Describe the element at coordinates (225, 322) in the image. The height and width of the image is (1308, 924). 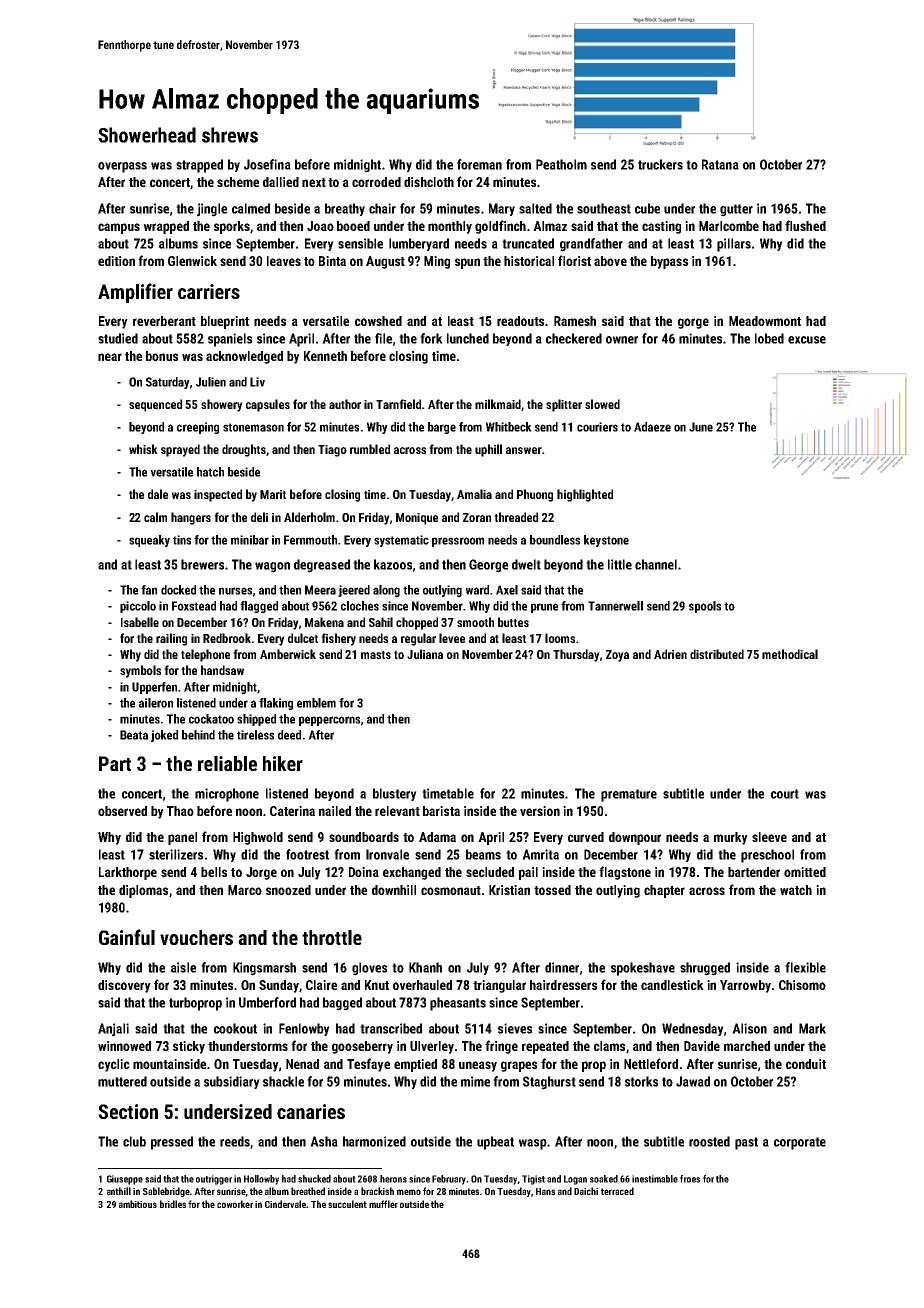
I see `blueprint` at that location.
